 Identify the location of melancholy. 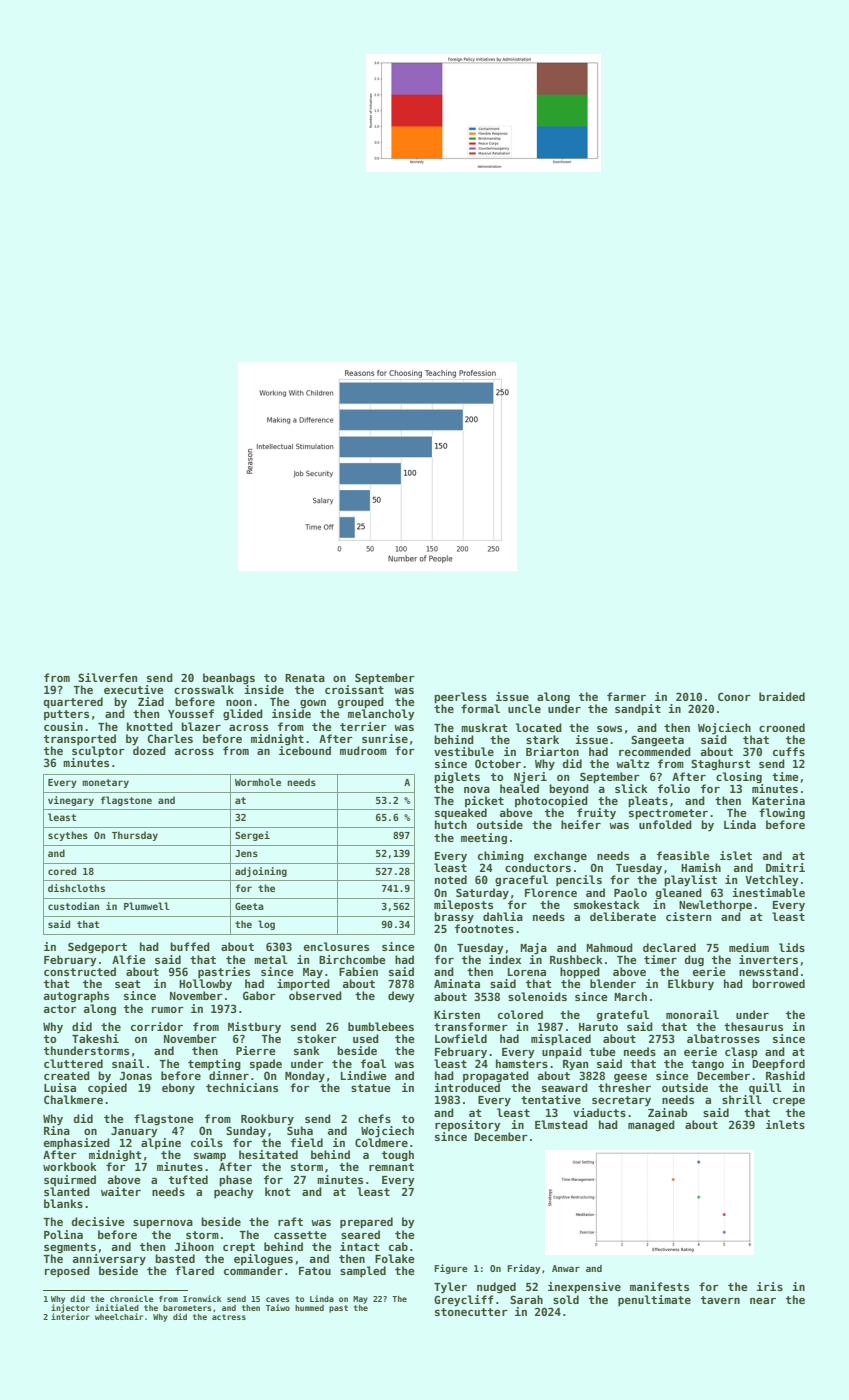
(381, 715).
